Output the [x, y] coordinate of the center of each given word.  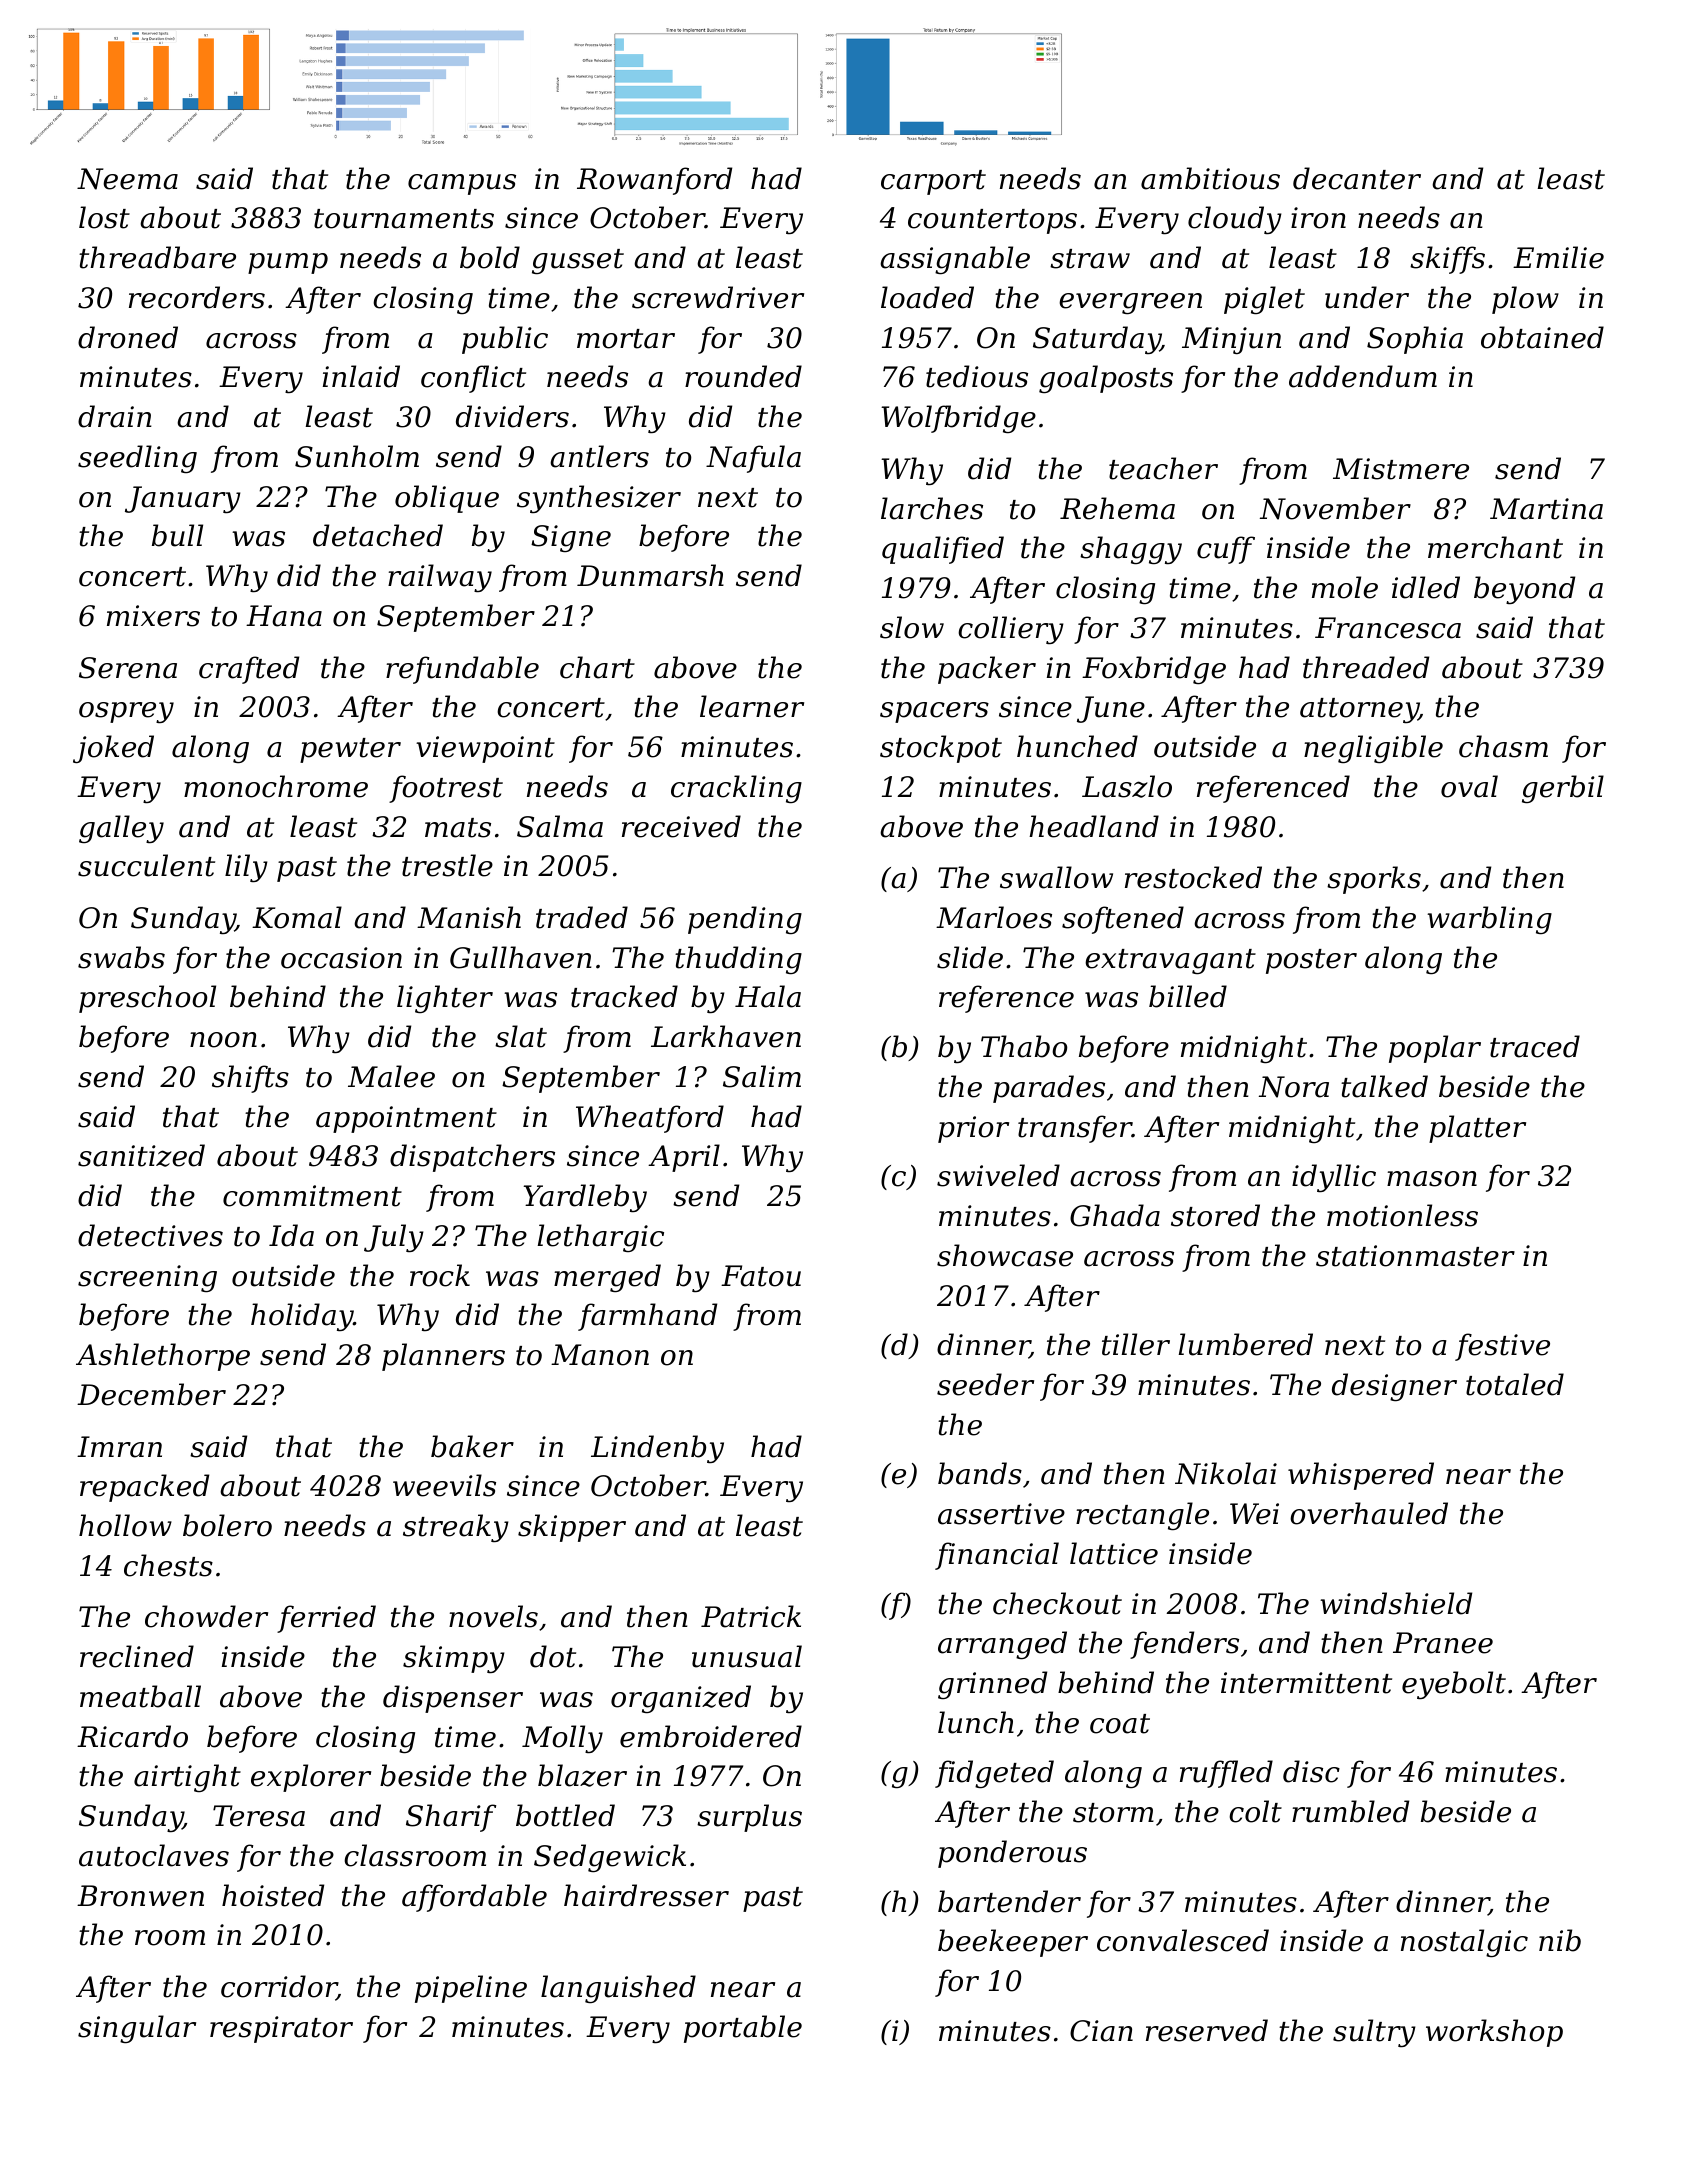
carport [933, 182]
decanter [1357, 178]
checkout [1057, 1603]
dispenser [453, 1699]
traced [1535, 1046]
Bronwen [140, 1896]
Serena [128, 668]
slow [912, 627]
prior [973, 1129]
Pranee [1443, 1643]
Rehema [1117, 508]
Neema [127, 179]
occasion [341, 958]
